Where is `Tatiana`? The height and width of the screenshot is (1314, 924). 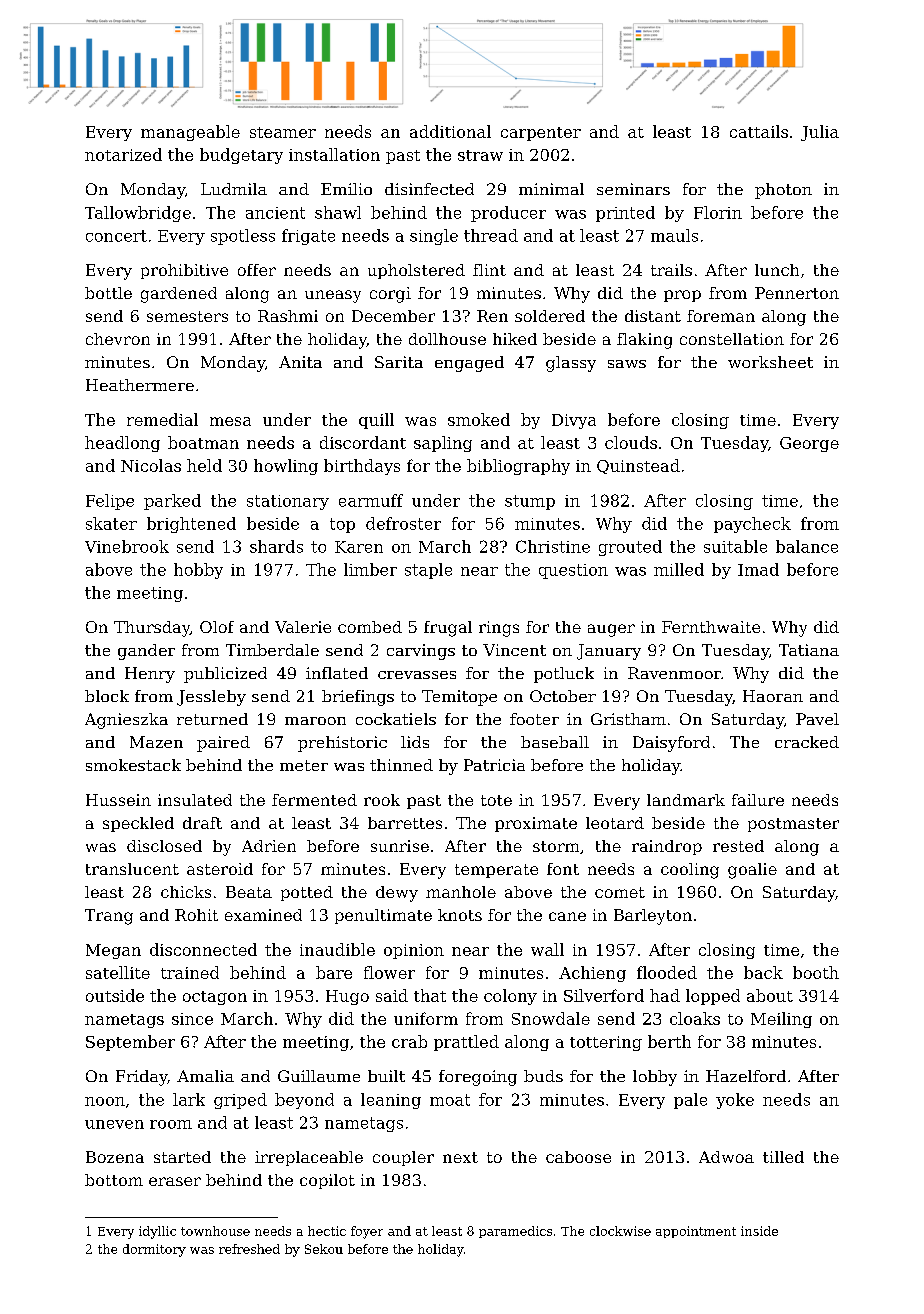
Tatiana is located at coordinates (809, 650).
